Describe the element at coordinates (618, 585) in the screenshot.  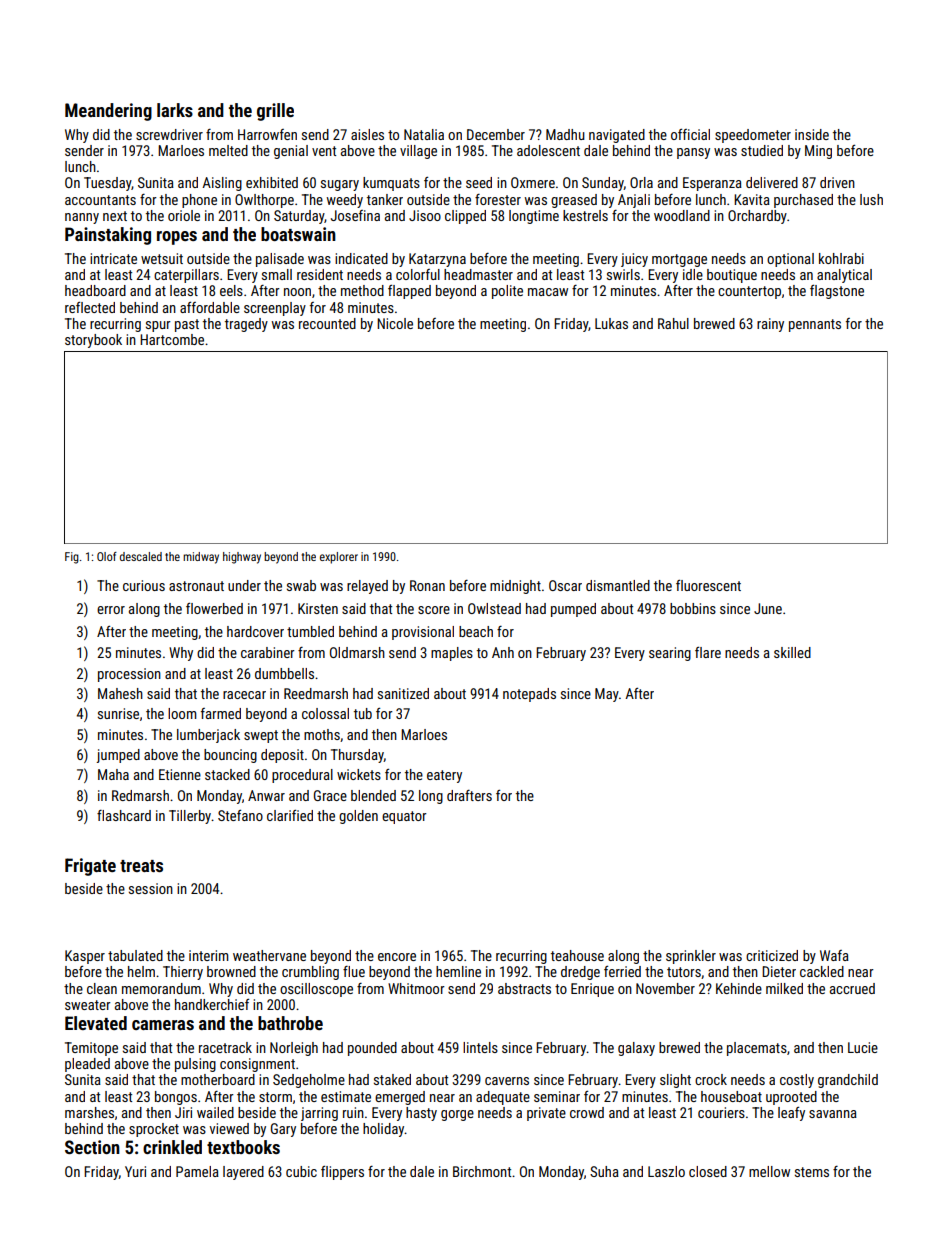
I see `dismantled` at that location.
